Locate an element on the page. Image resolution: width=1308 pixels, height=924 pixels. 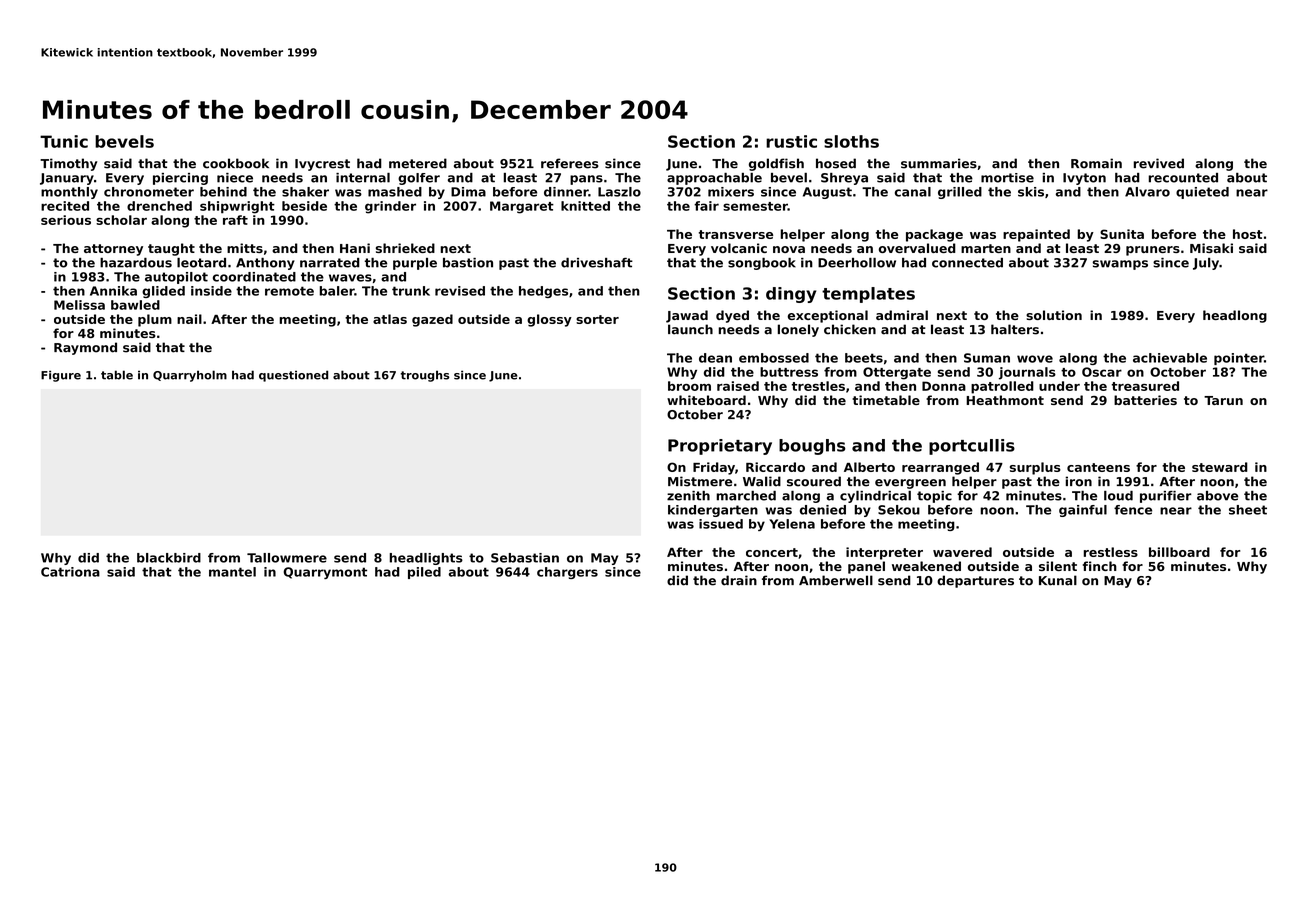
sloths is located at coordinates (851, 141).
